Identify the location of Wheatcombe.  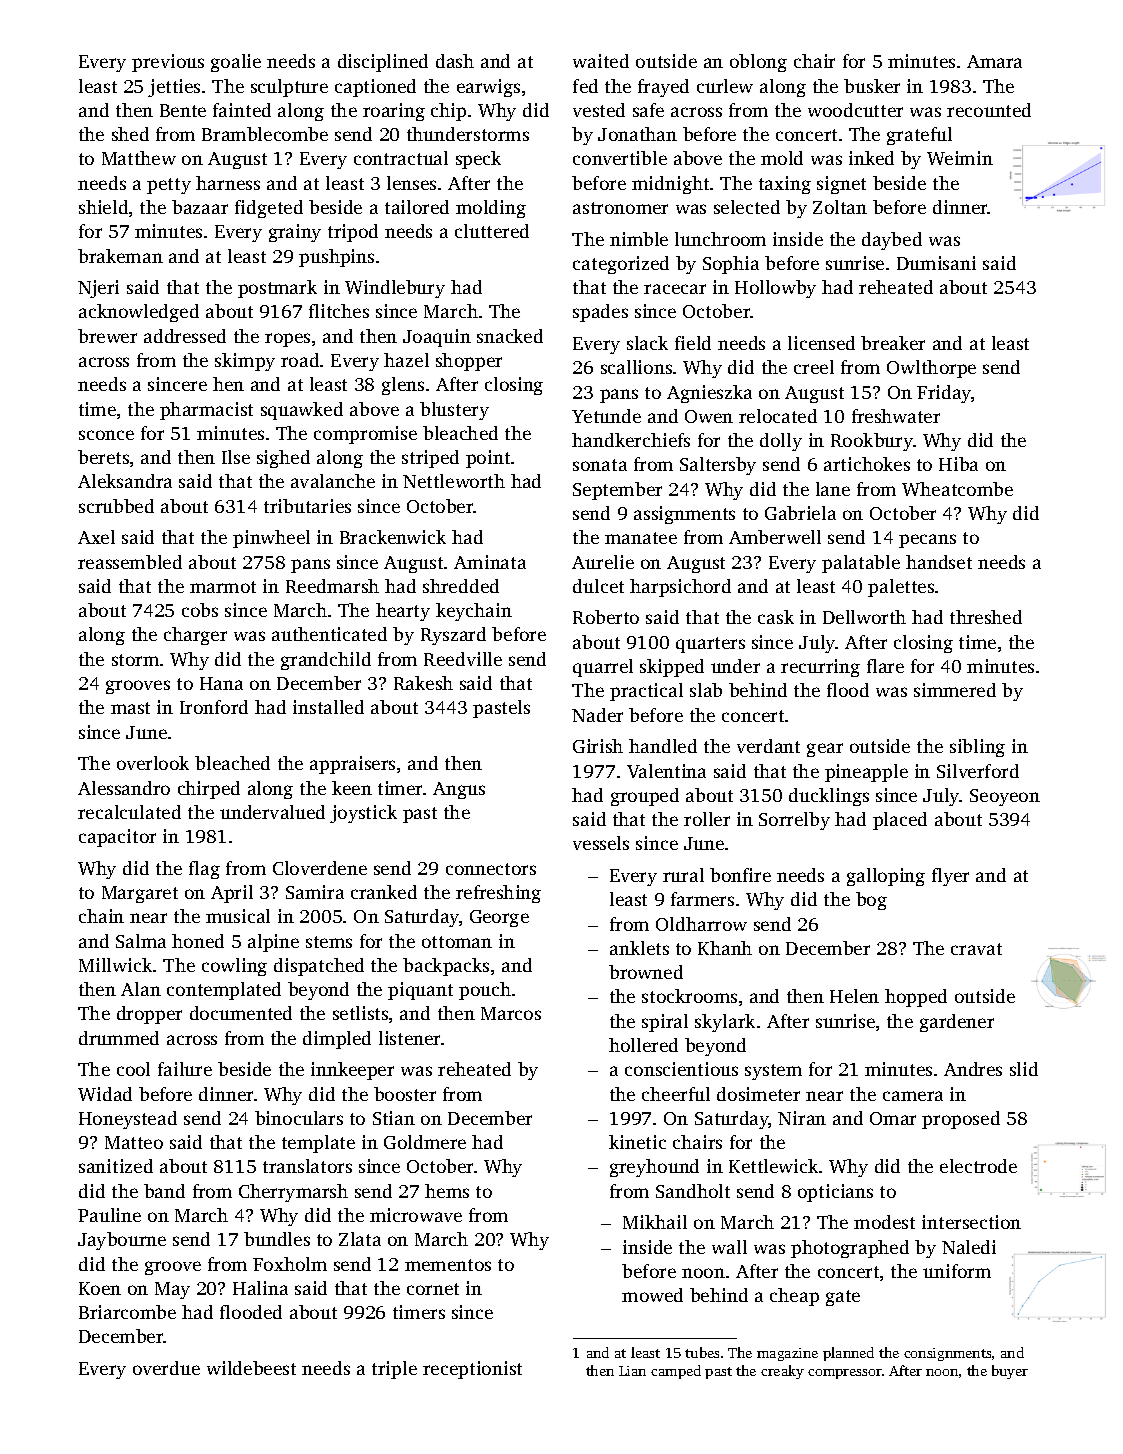
(957, 489).
